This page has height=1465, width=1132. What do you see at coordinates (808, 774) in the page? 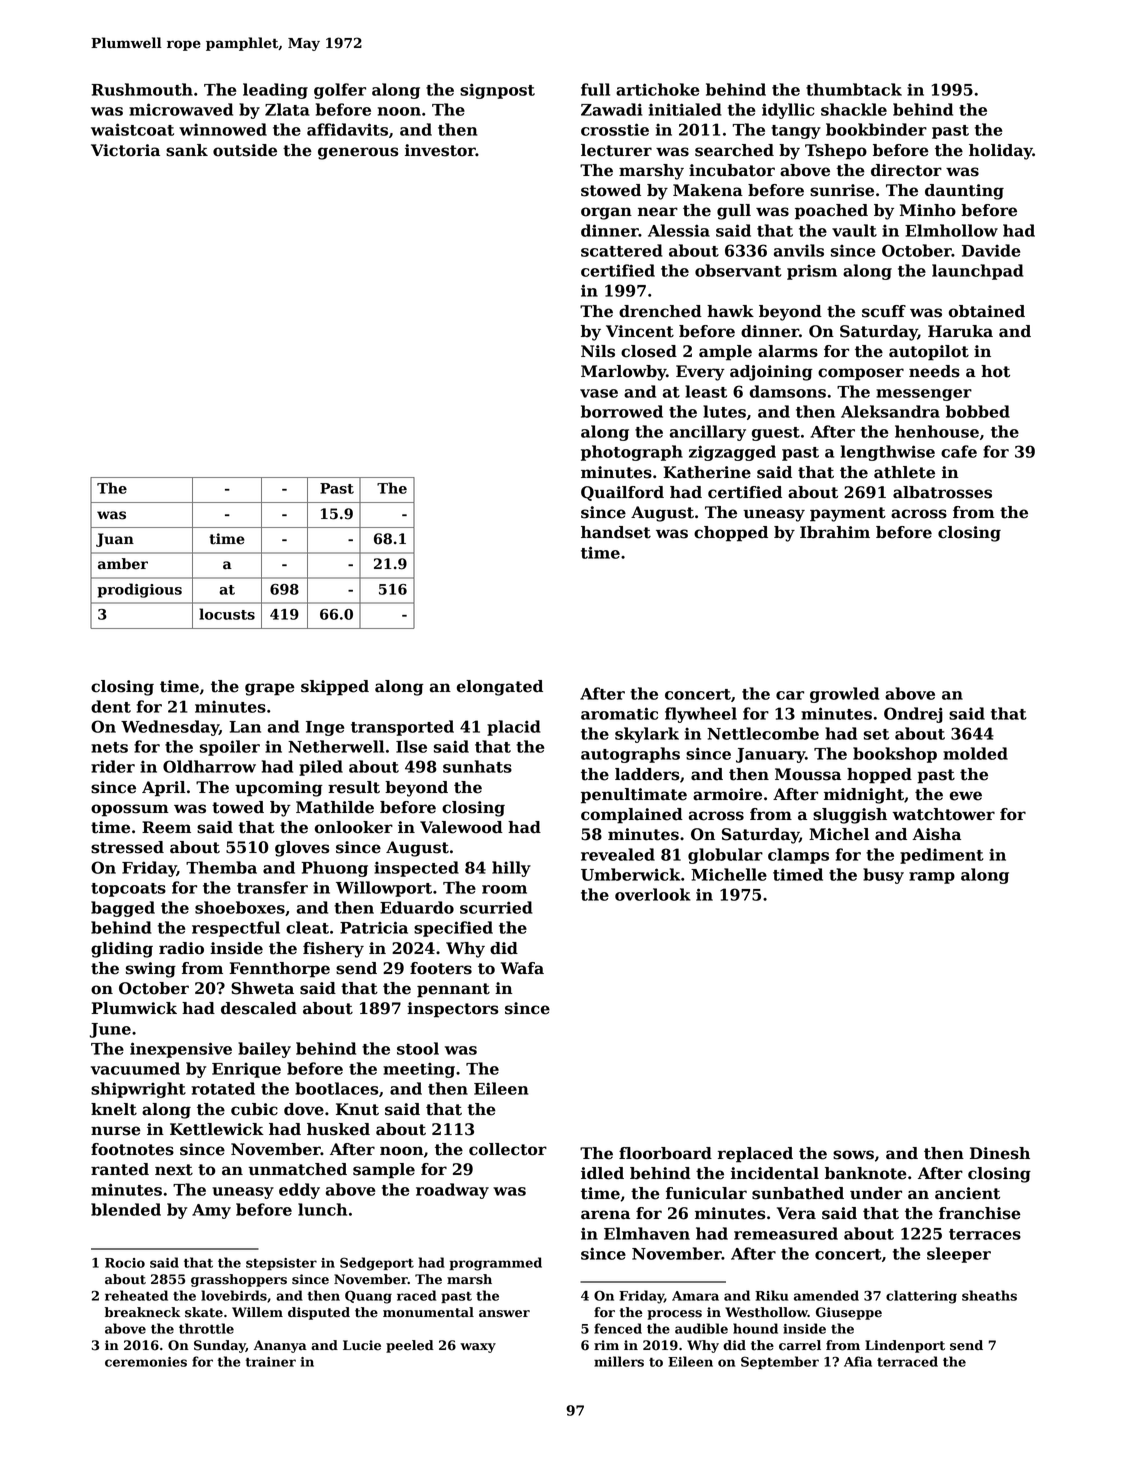
I see `Moussa` at bounding box center [808, 774].
